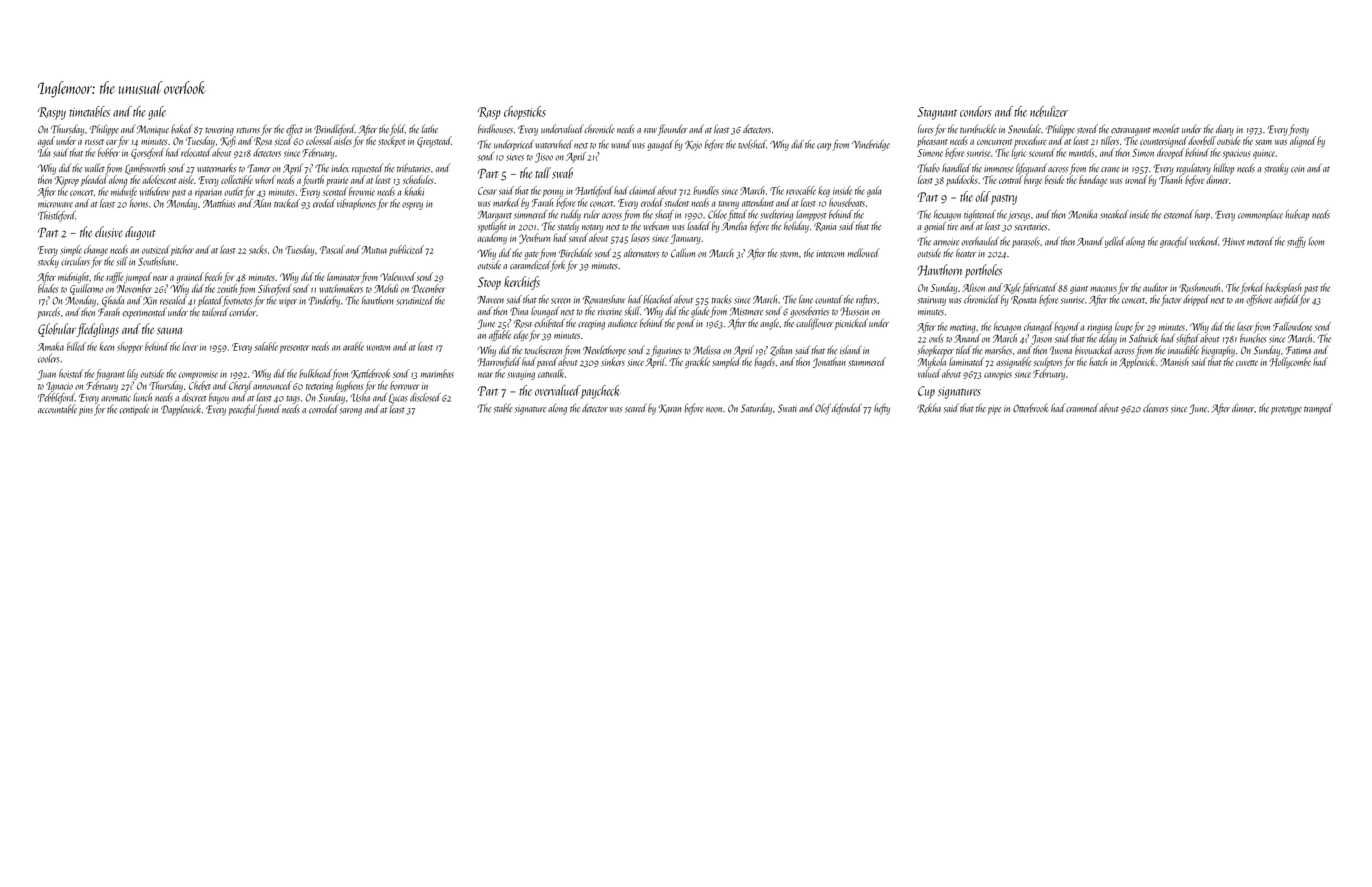 The height and width of the image is (887, 1372). I want to click on swab, so click(562, 173).
